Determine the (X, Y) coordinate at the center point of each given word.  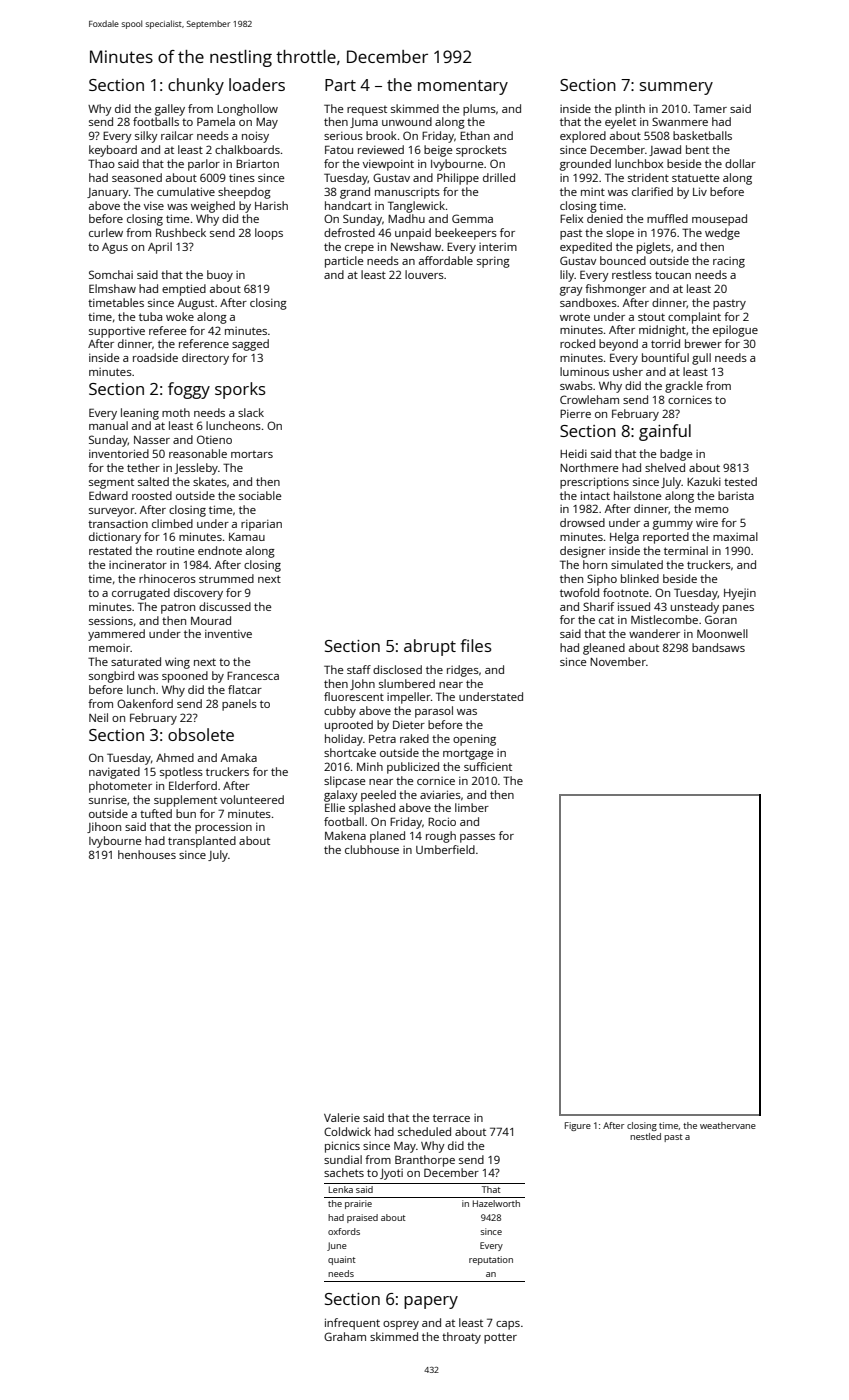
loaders (257, 84)
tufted (156, 813)
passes (477, 838)
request (367, 111)
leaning (140, 414)
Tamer (710, 108)
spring (493, 262)
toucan (673, 275)
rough (441, 837)
